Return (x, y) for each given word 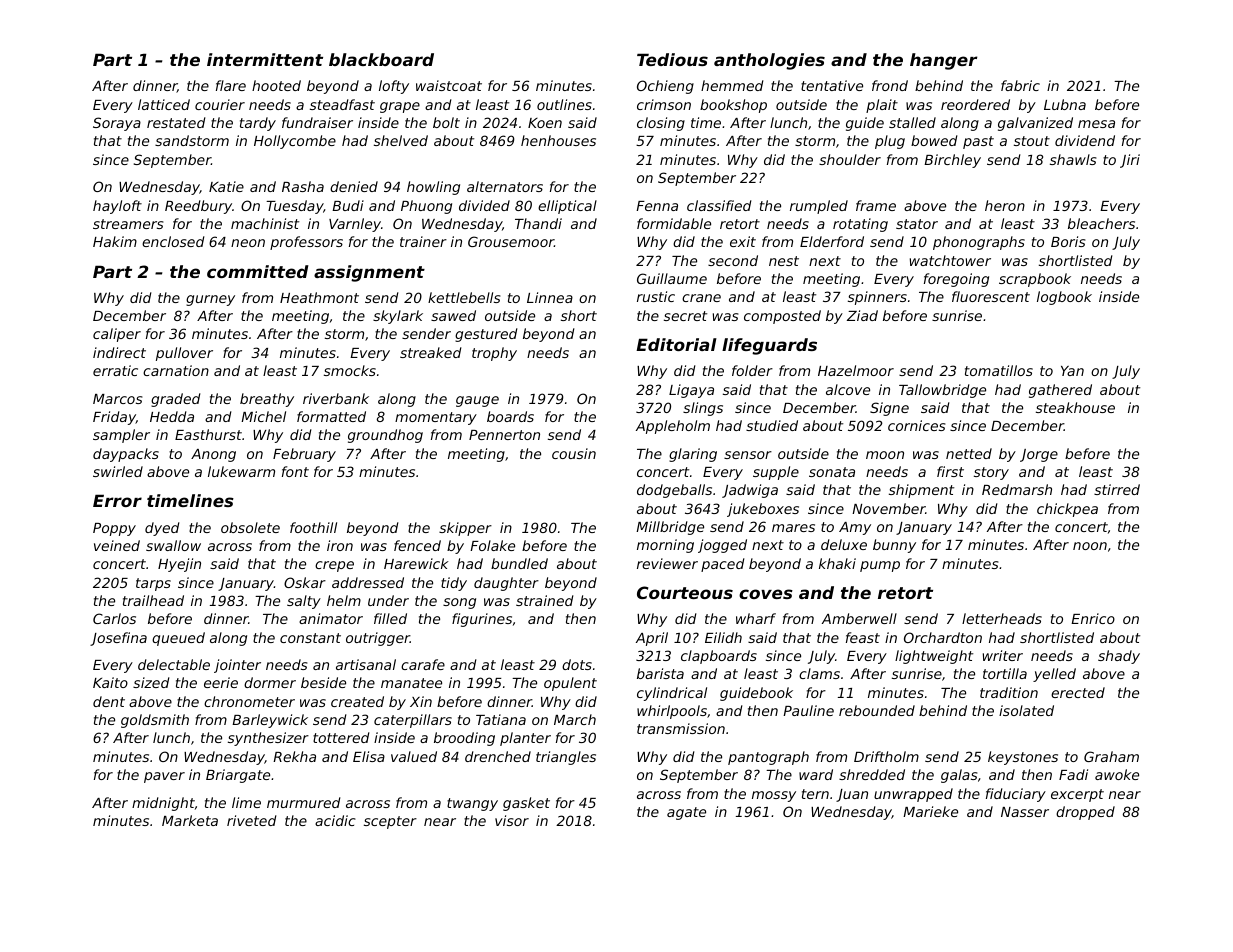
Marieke (930, 811)
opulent (570, 684)
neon (248, 243)
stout (1032, 141)
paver (164, 777)
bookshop (733, 106)
